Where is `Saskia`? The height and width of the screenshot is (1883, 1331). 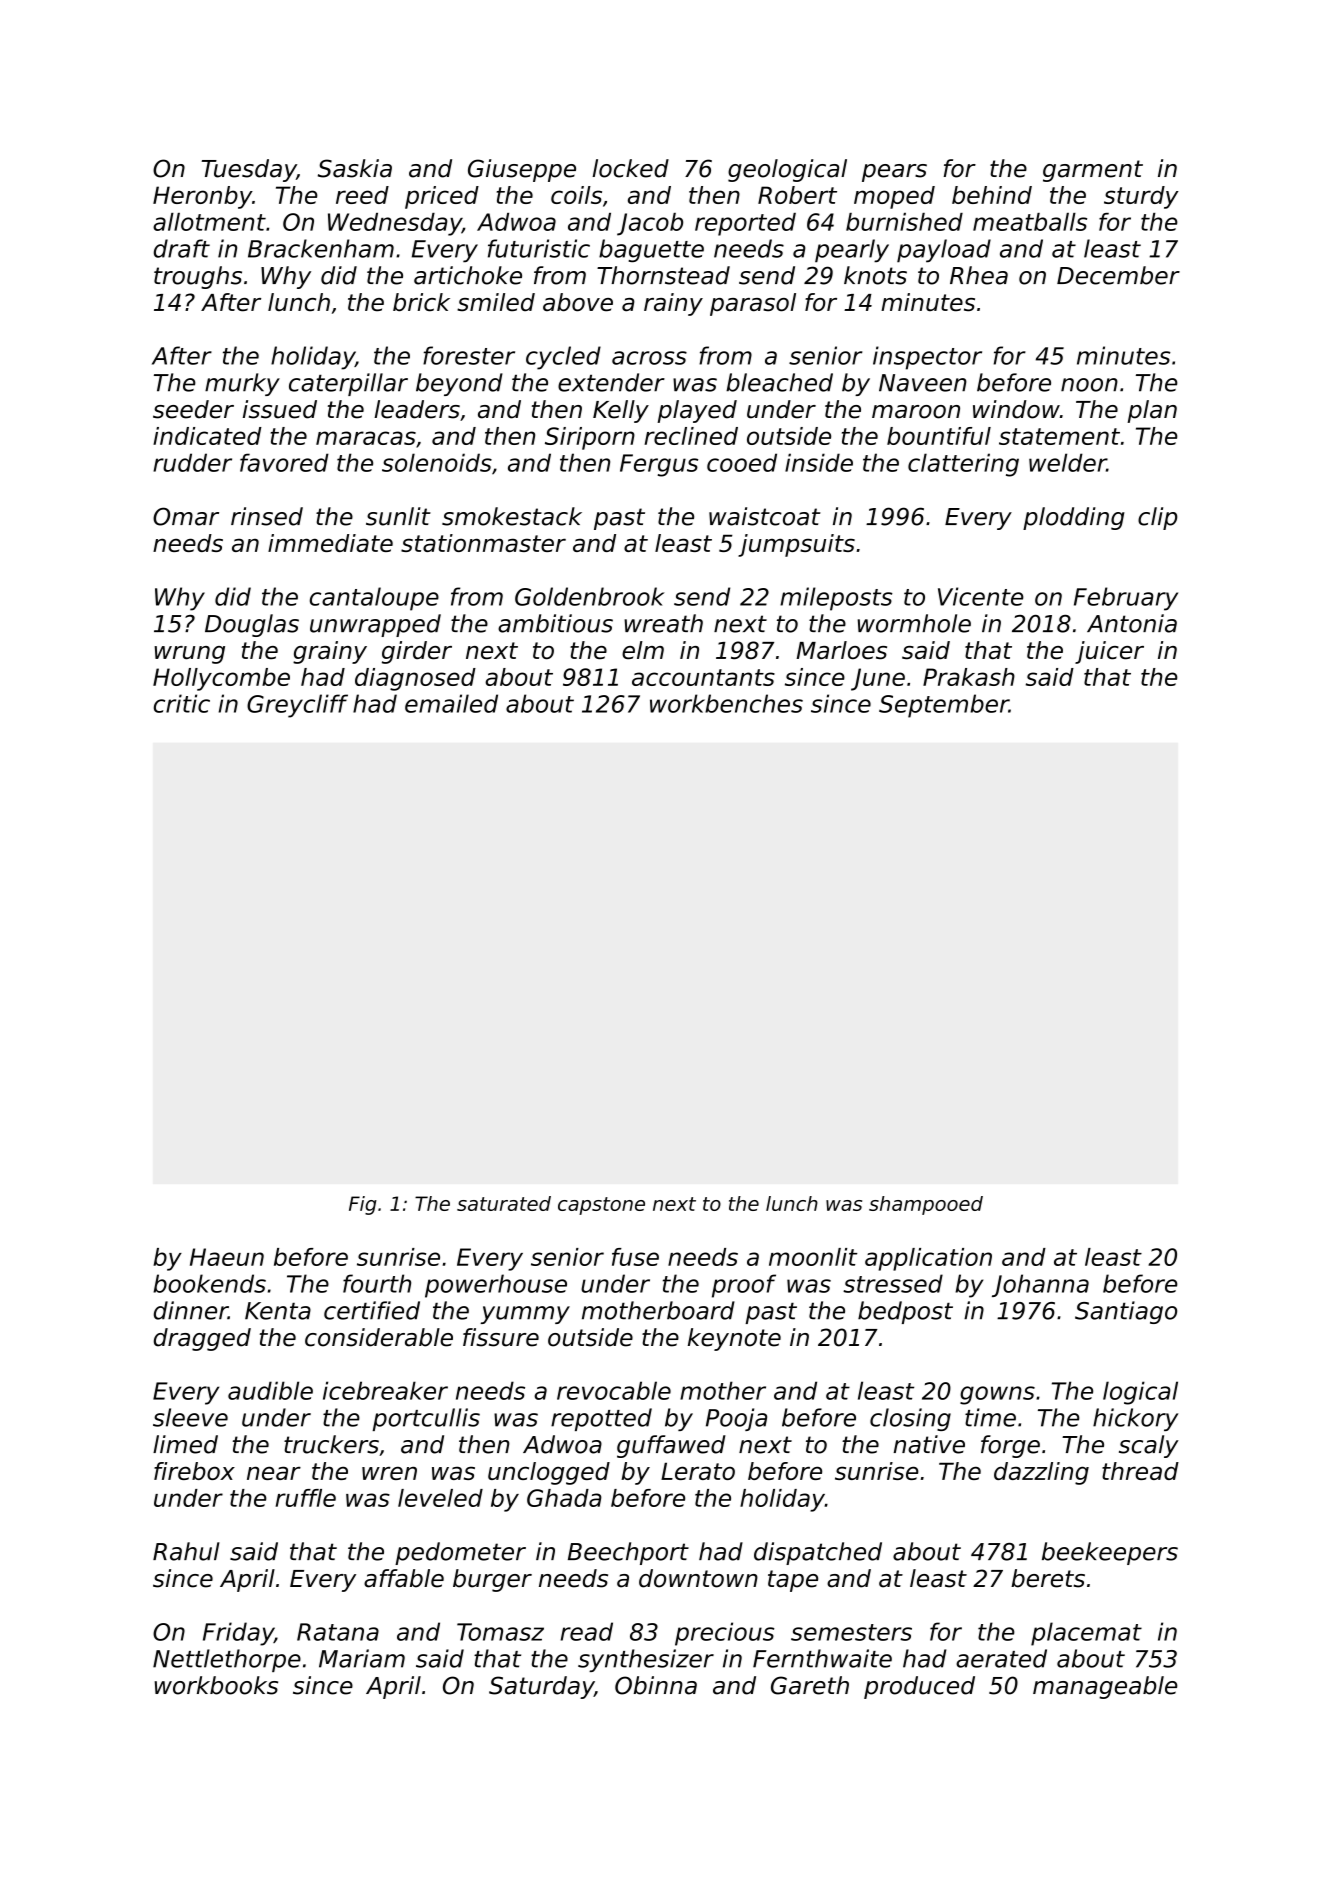
Saskia is located at coordinates (355, 168).
